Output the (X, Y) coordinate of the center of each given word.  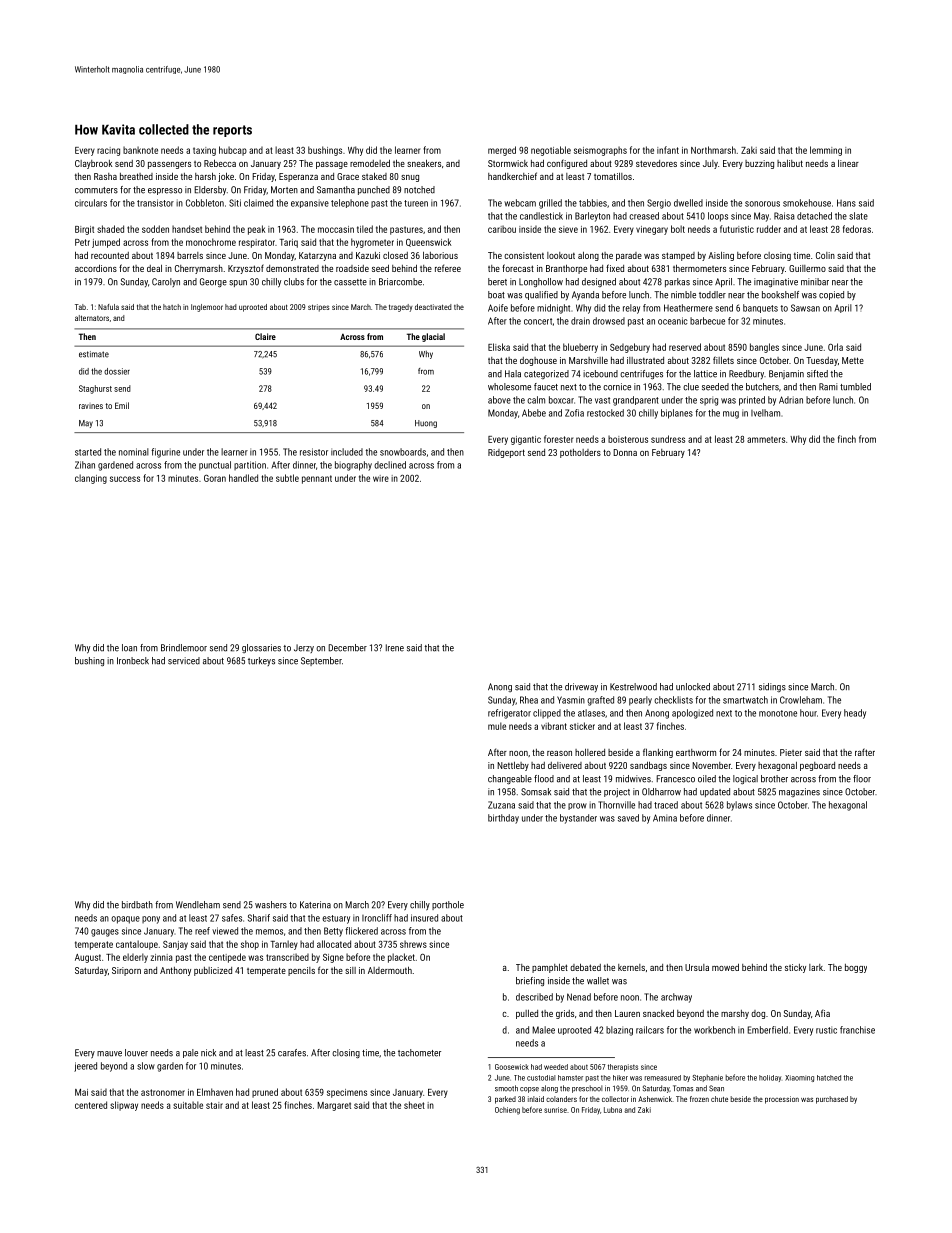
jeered (85, 1067)
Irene (395, 648)
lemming (826, 151)
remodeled (370, 163)
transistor (155, 203)
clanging (91, 479)
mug (731, 415)
